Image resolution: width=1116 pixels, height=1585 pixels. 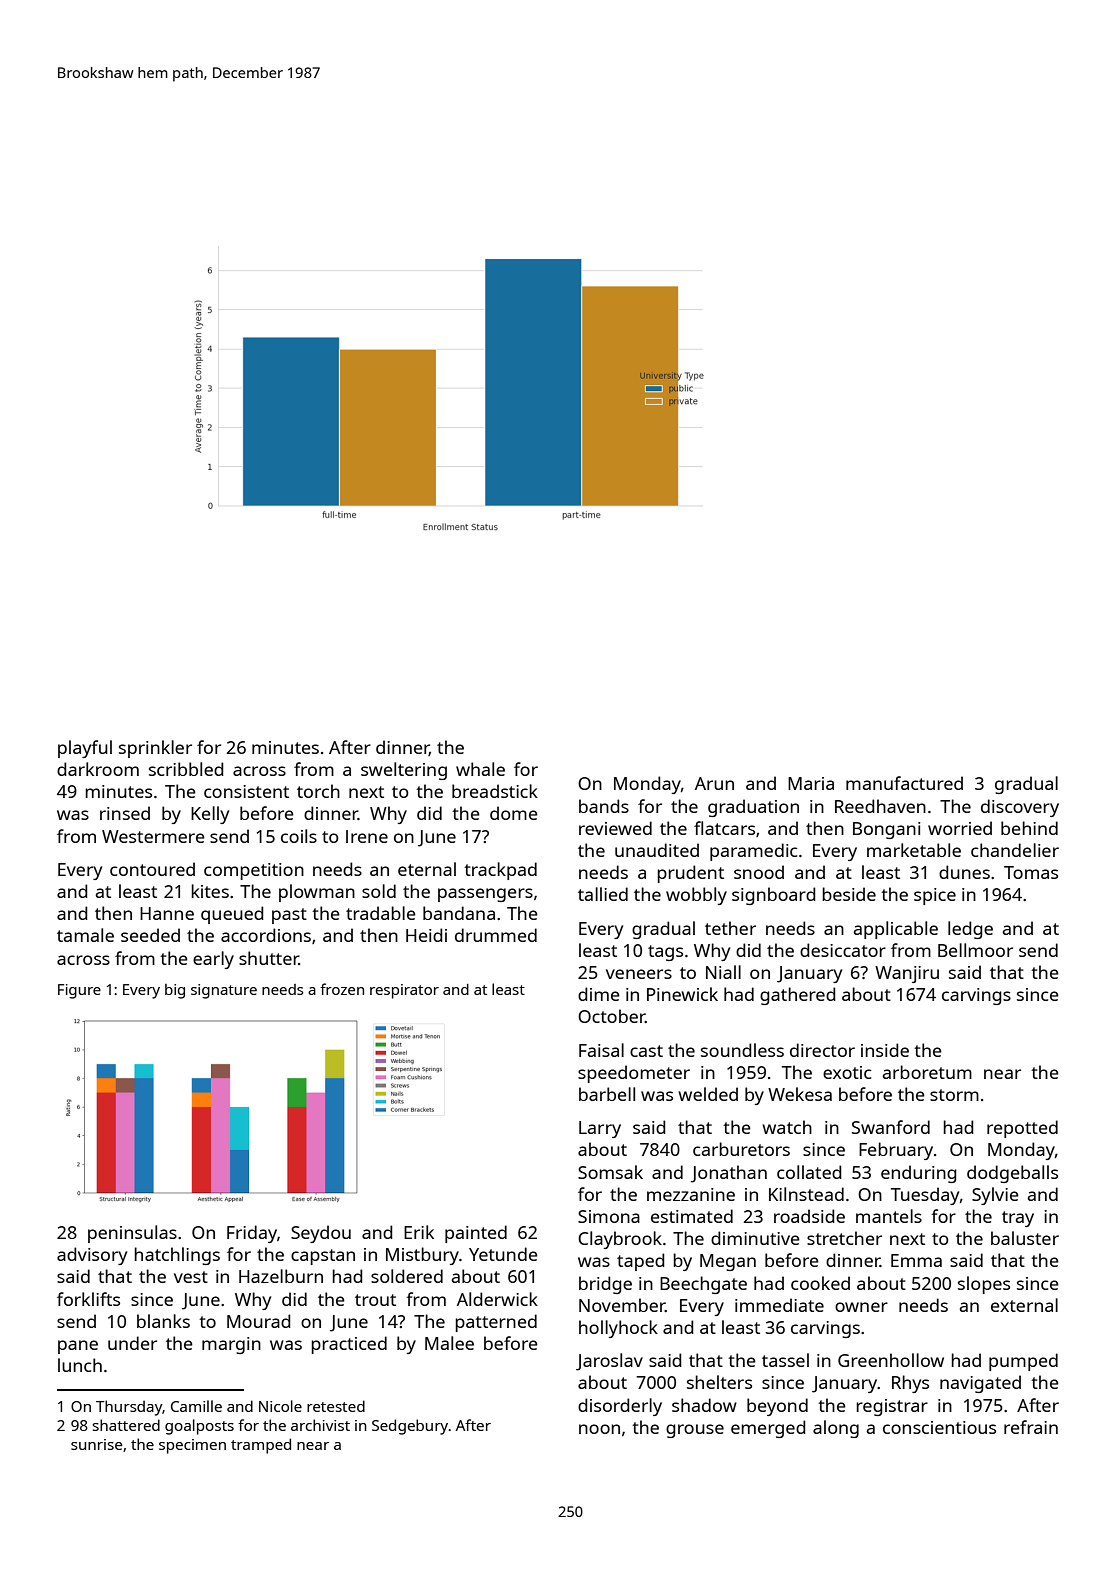 What do you see at coordinates (96, 1444) in the page?
I see `sunrise` at bounding box center [96, 1444].
